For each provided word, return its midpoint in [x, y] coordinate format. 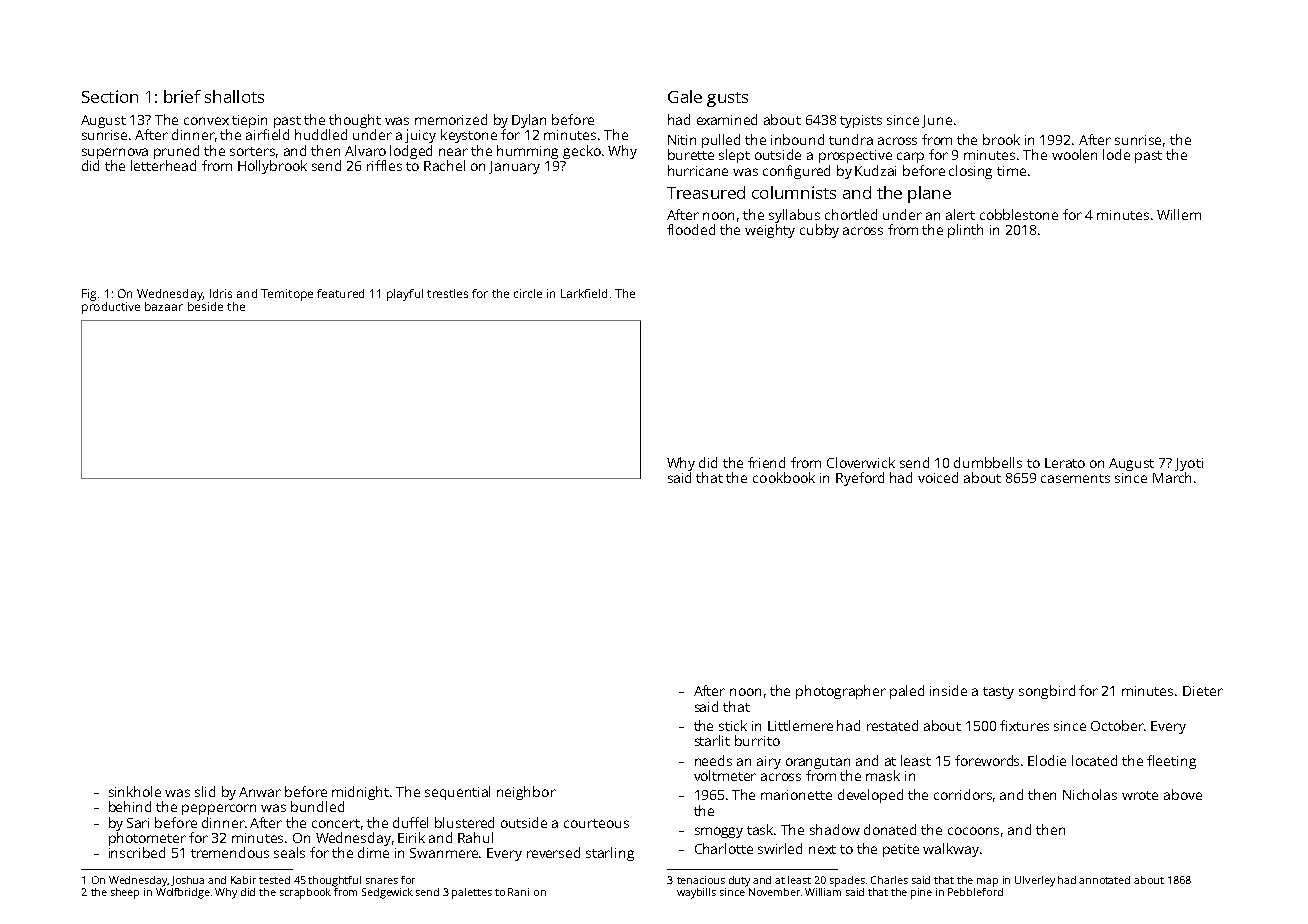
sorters [252, 151]
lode [1116, 154]
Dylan [529, 121]
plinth [965, 231]
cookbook [784, 477]
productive [111, 308]
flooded [691, 229]
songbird [1047, 692]
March [1172, 477]
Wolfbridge [183, 893]
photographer [841, 692]
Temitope [287, 295]
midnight [360, 793]
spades [847, 881]
